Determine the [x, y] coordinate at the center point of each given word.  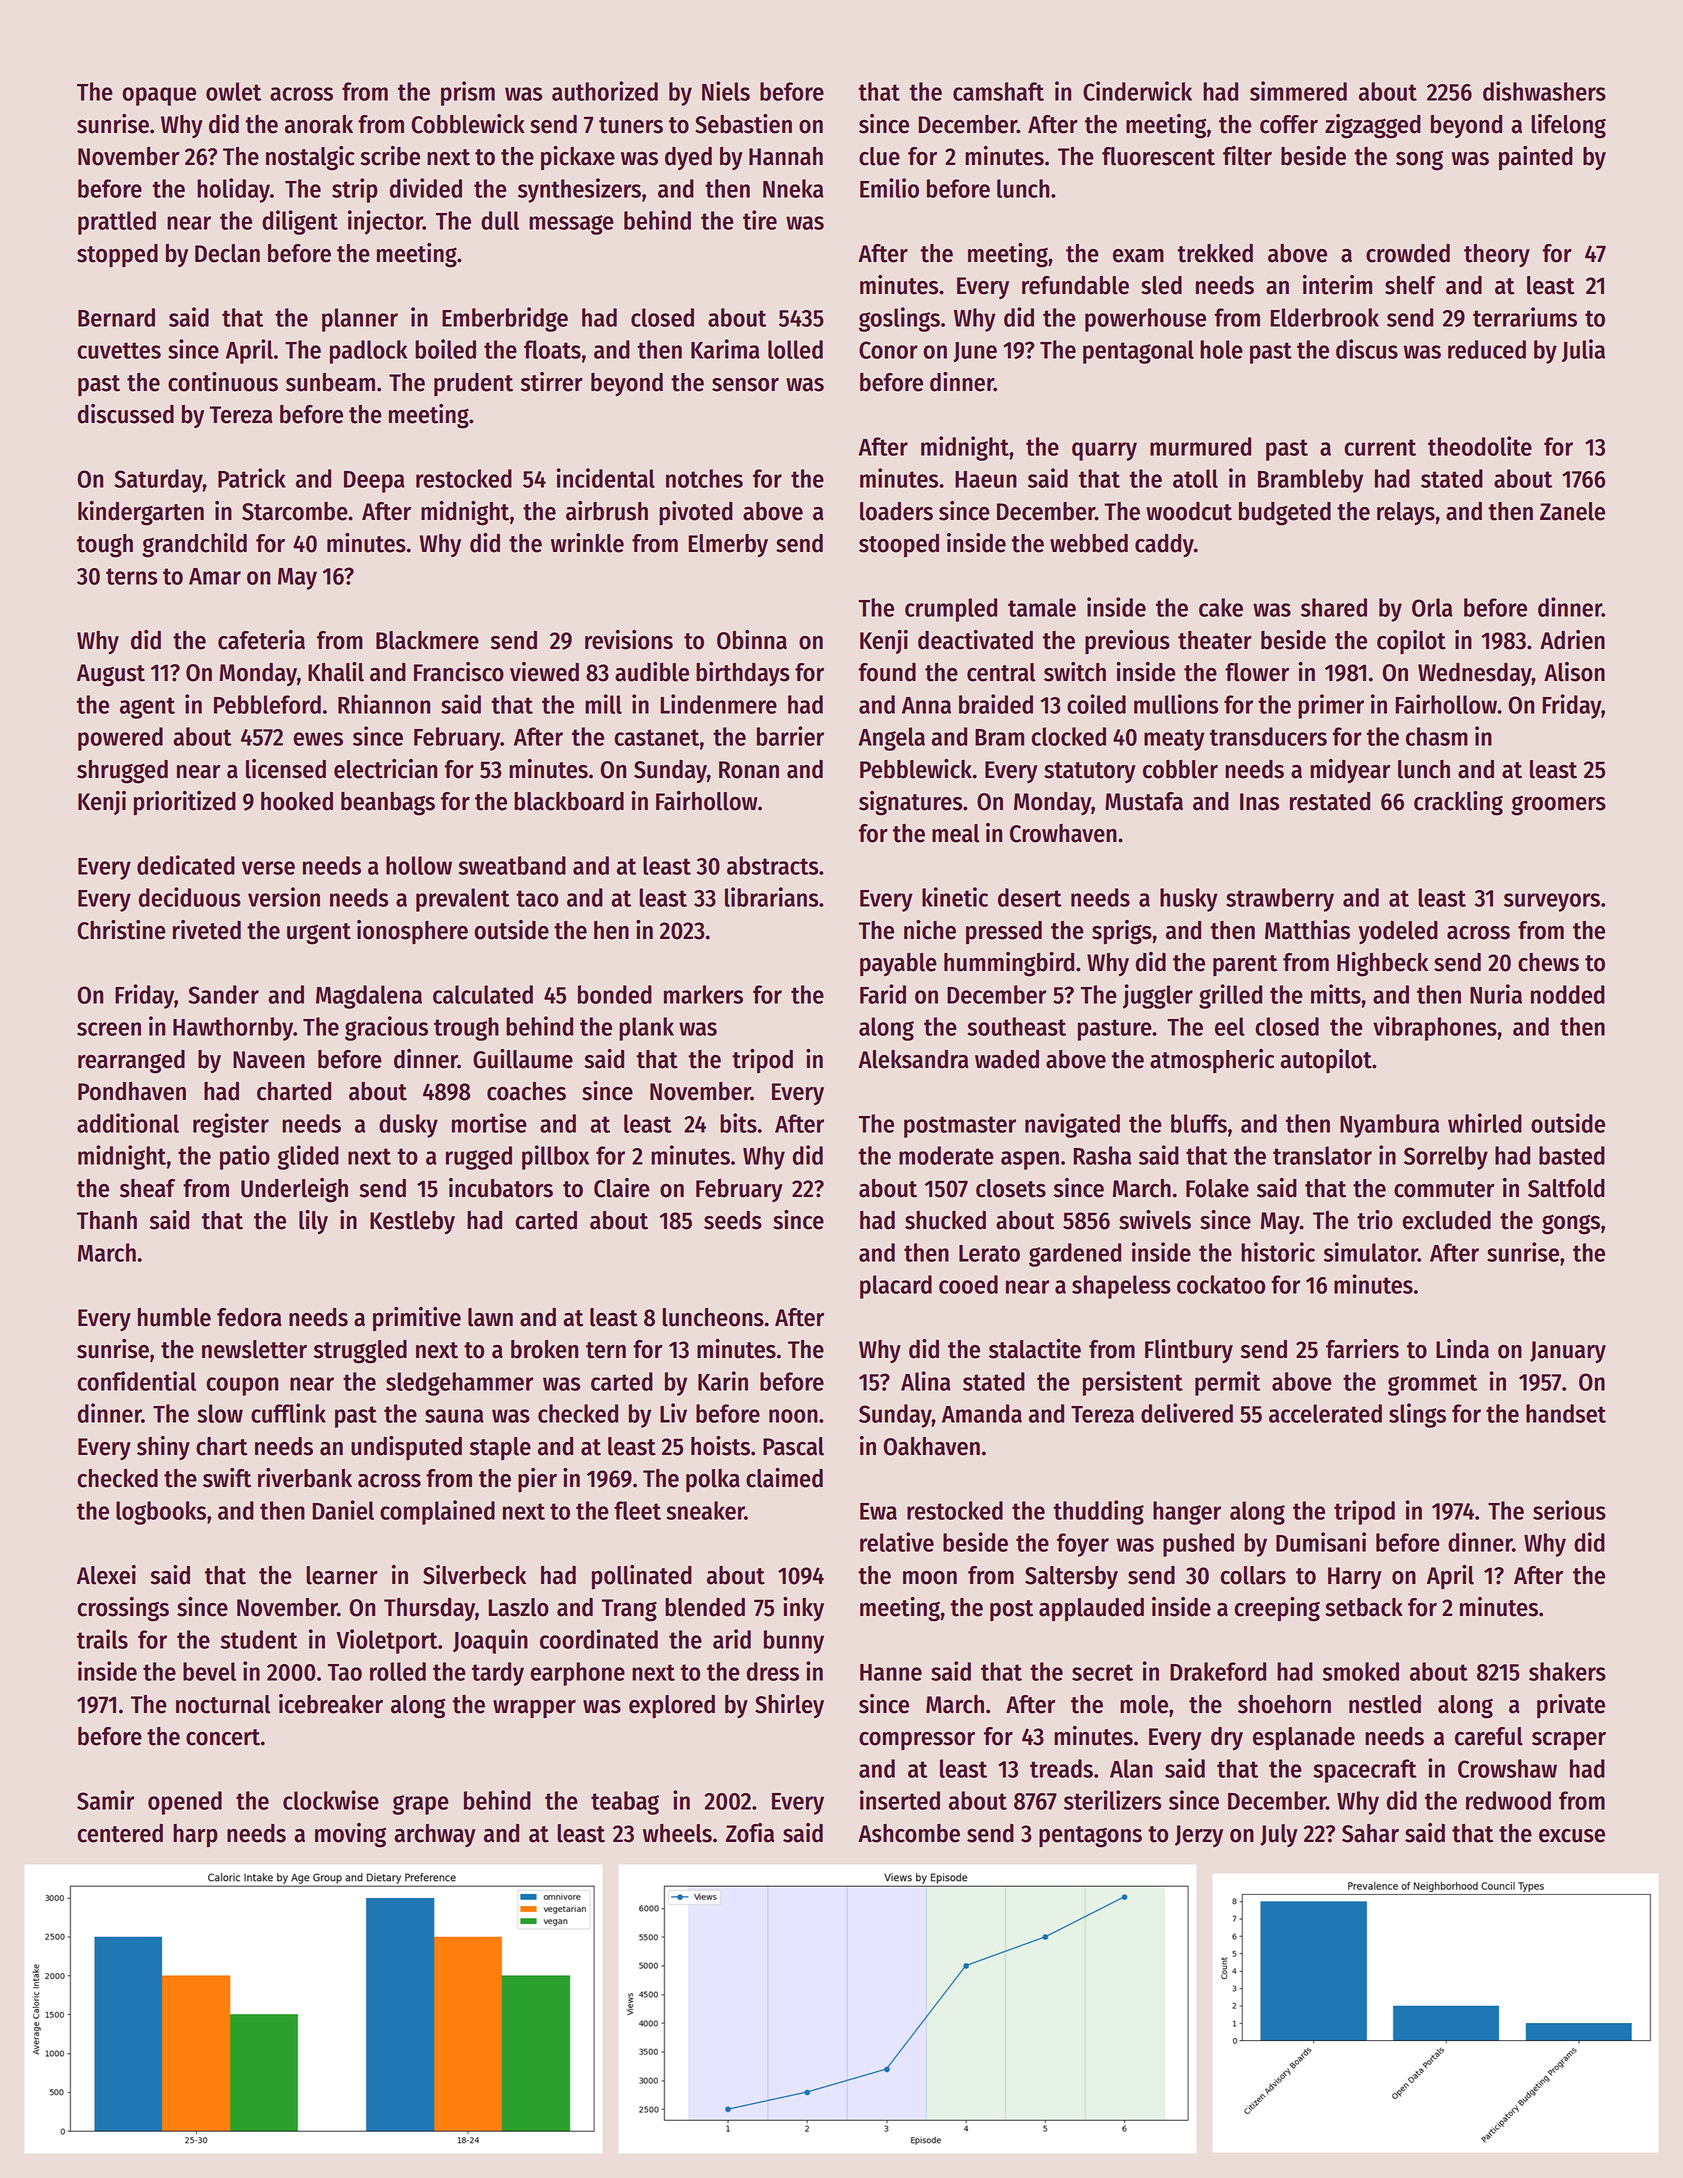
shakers [1567, 1671]
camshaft [998, 91]
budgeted [1285, 514]
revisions [629, 640]
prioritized [185, 803]
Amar [215, 576]
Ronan [749, 770]
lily [313, 1222]
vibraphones [1435, 1028]
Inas [1259, 802]
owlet [233, 91]
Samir [105, 1800]
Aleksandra [913, 1059]
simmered [1298, 91]
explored [672, 1706]
